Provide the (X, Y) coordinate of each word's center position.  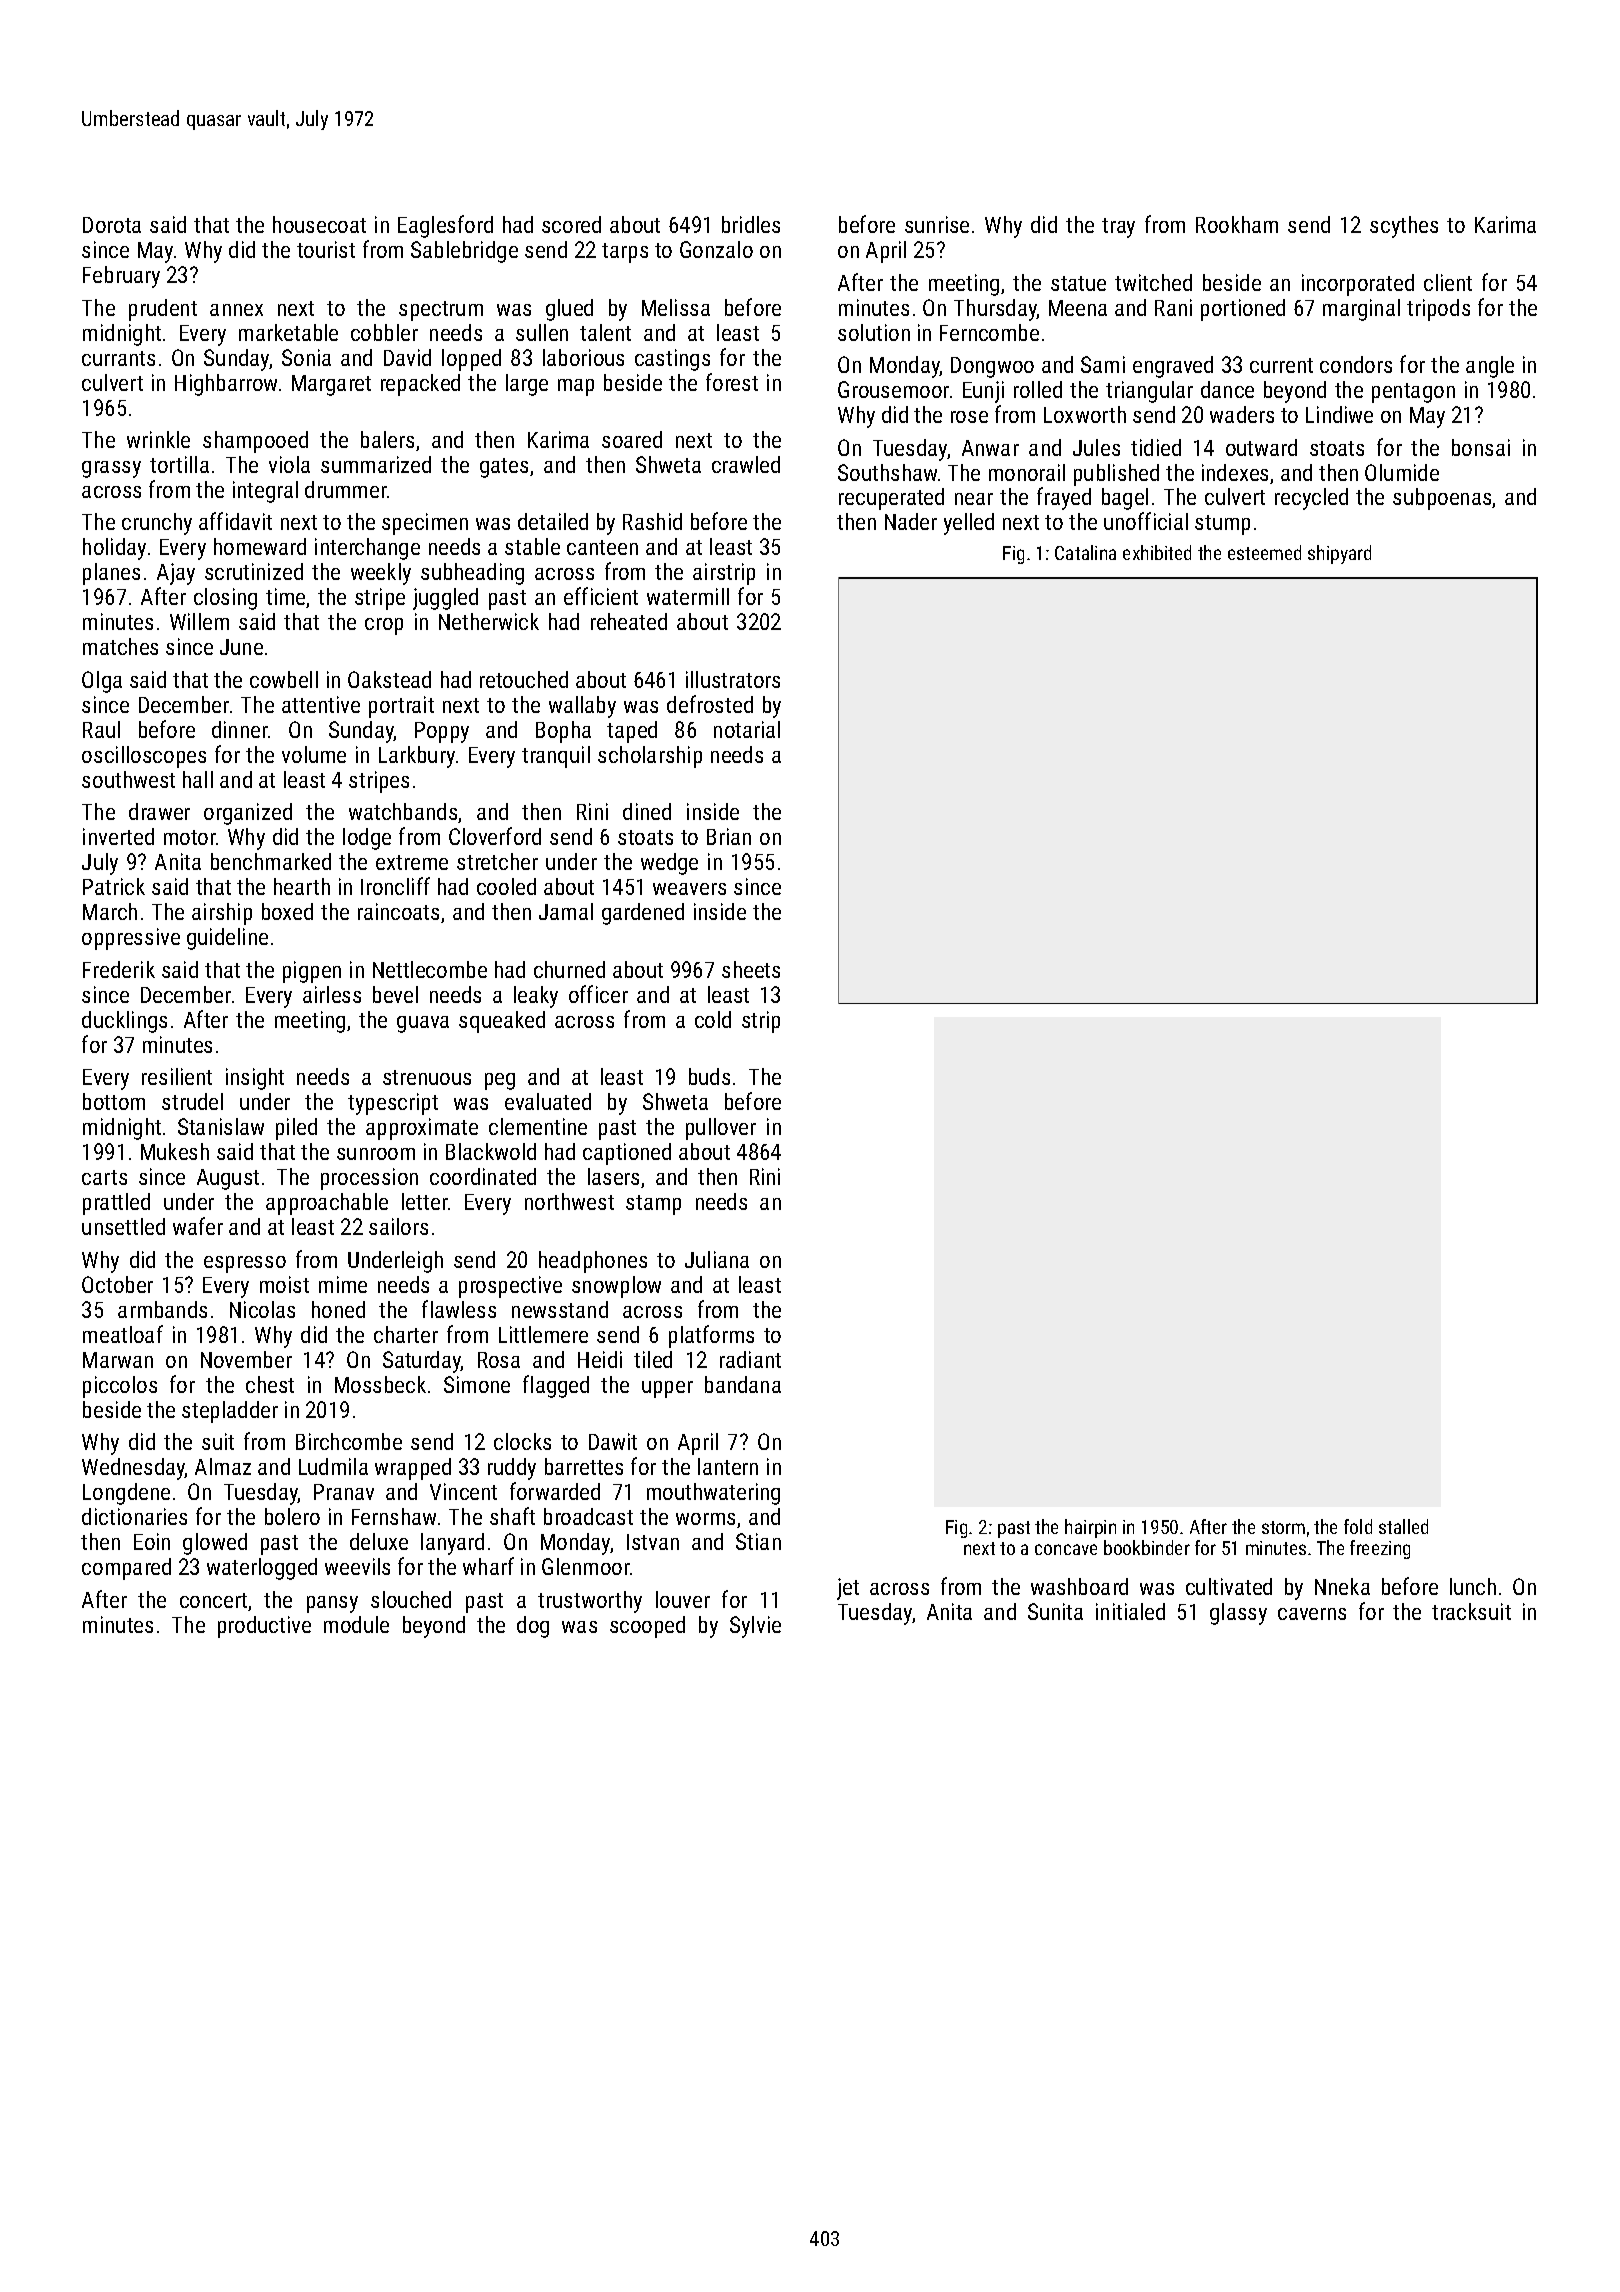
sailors (398, 1226)
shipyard (1339, 554)
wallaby (582, 707)
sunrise (937, 224)
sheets (751, 969)
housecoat (319, 224)
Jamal (566, 911)
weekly (381, 574)
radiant (750, 1359)
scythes (1404, 227)
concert (213, 1600)
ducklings (124, 1022)
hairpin (1090, 1528)
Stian (758, 1541)
